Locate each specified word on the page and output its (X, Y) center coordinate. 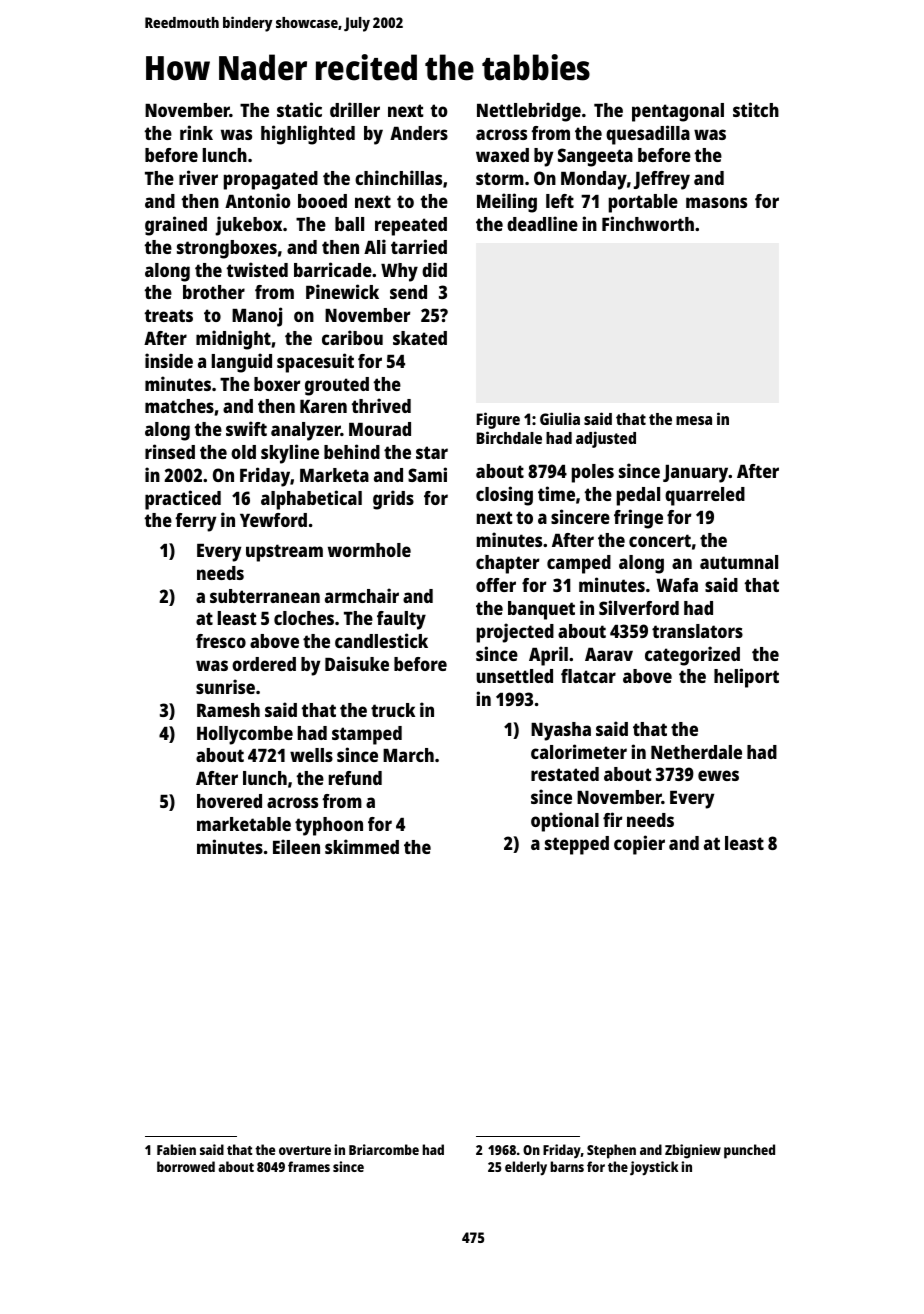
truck (393, 710)
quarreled (705, 496)
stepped (577, 845)
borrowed (186, 1166)
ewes (718, 775)
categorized (692, 656)
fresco (221, 641)
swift (246, 428)
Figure (498, 420)
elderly (526, 1168)
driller (355, 109)
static (299, 109)
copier (639, 845)
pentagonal (678, 112)
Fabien (176, 1149)
